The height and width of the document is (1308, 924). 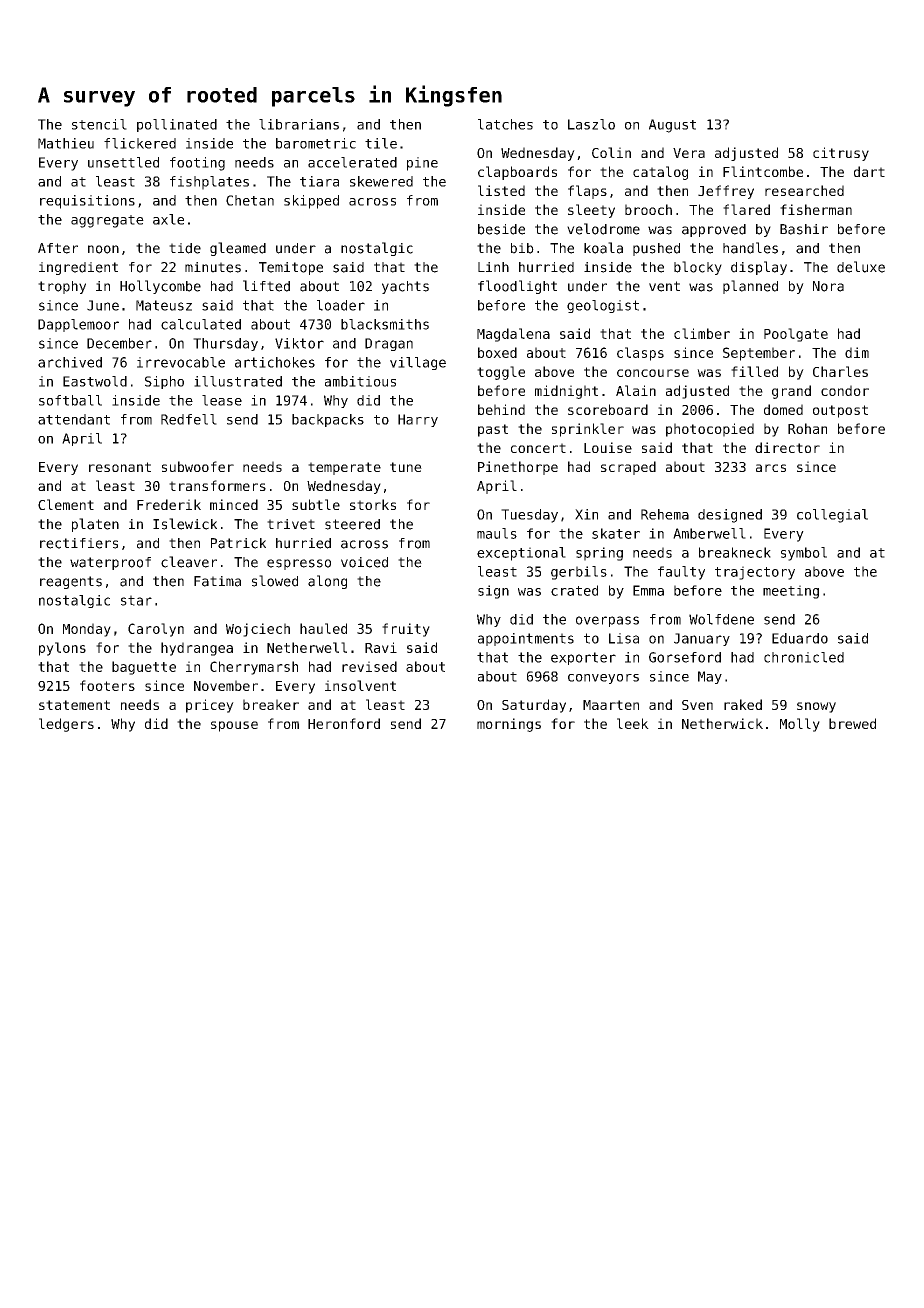 What do you see at coordinates (217, 581) in the document?
I see `Fatima` at bounding box center [217, 581].
